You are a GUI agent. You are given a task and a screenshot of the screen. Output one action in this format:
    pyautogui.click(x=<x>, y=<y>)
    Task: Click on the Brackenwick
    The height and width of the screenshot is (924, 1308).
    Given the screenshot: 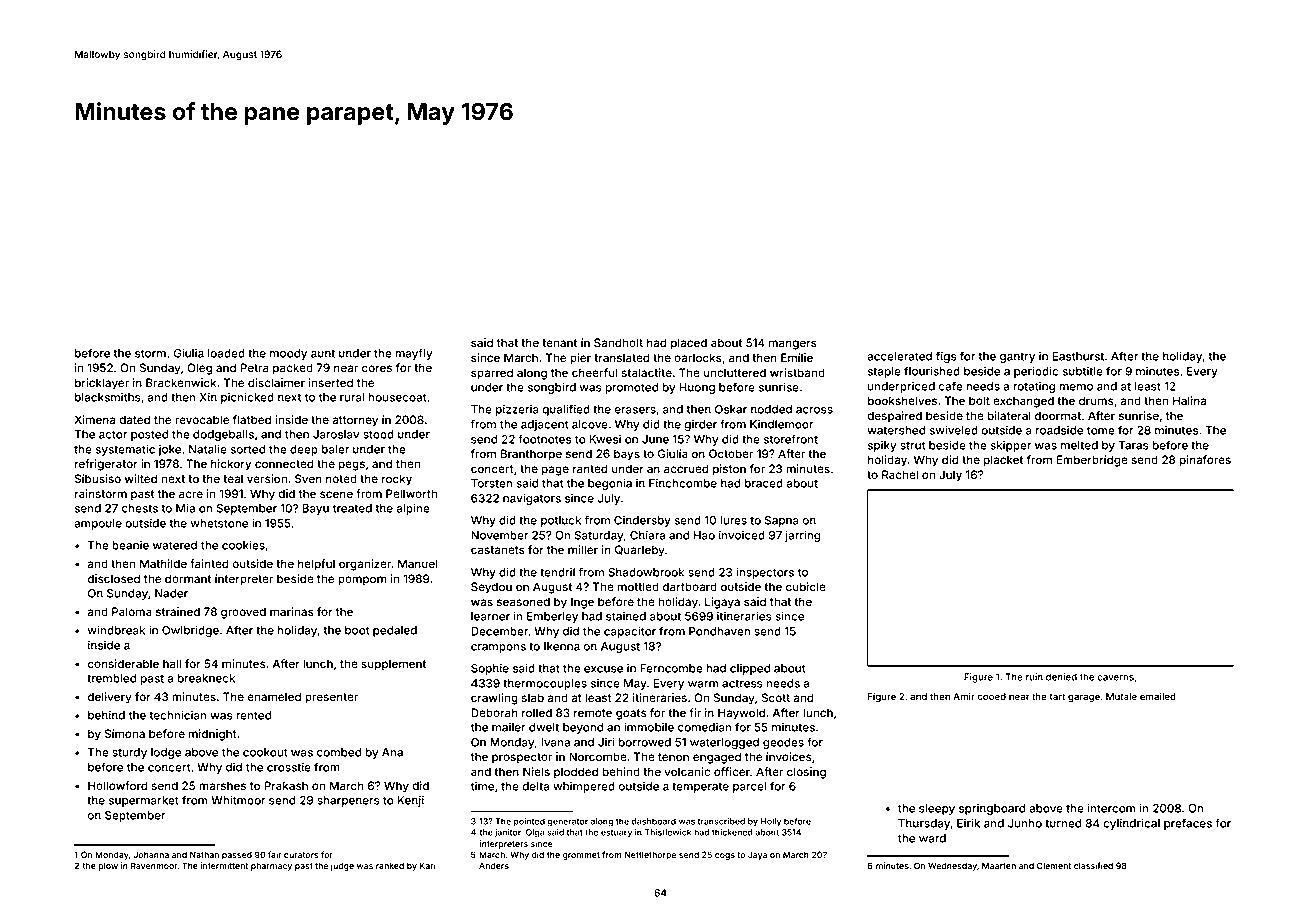 What is the action you would take?
    pyautogui.click(x=181, y=382)
